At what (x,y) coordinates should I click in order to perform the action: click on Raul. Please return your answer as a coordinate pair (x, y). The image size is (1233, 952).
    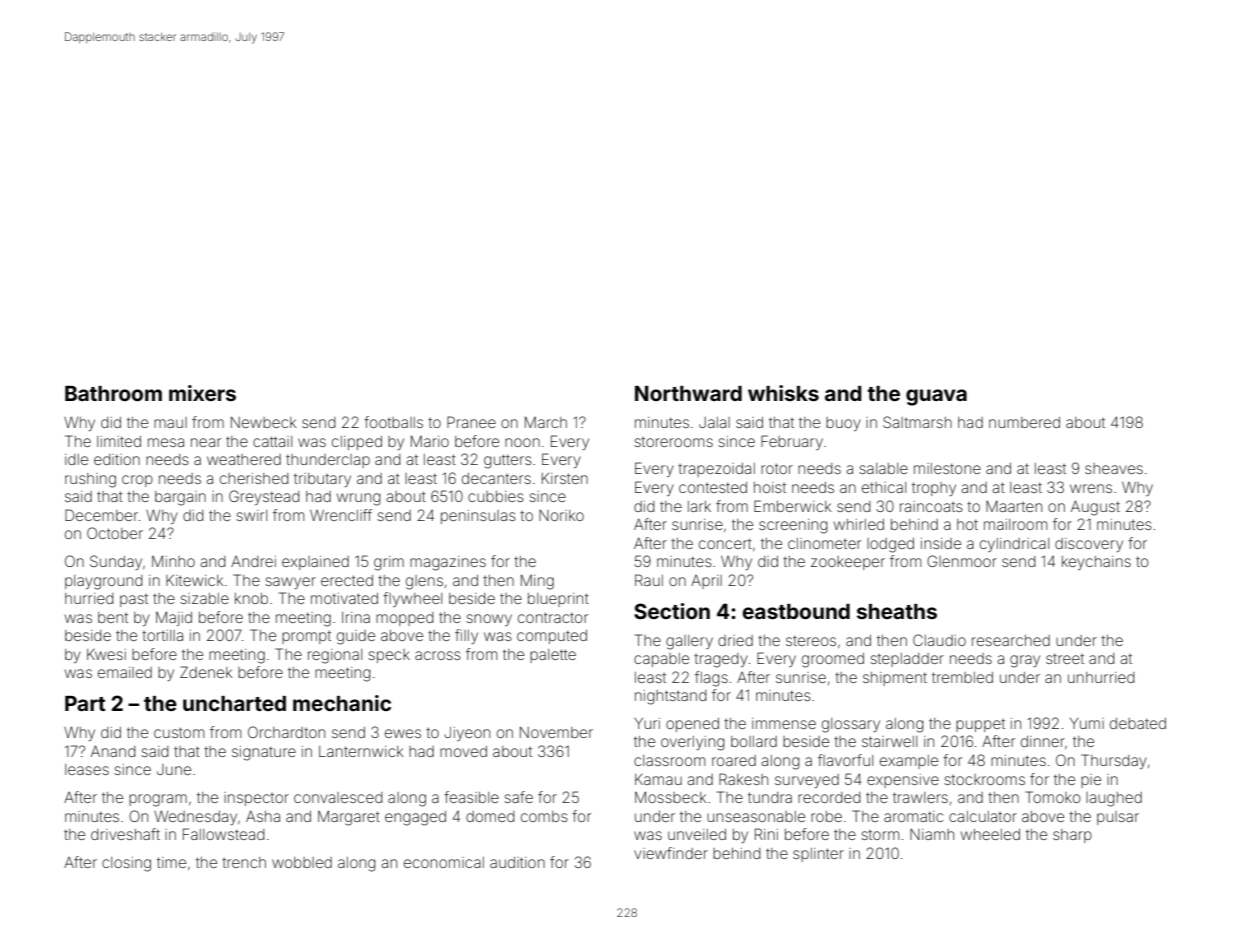
    Looking at the image, I should click on (649, 580).
